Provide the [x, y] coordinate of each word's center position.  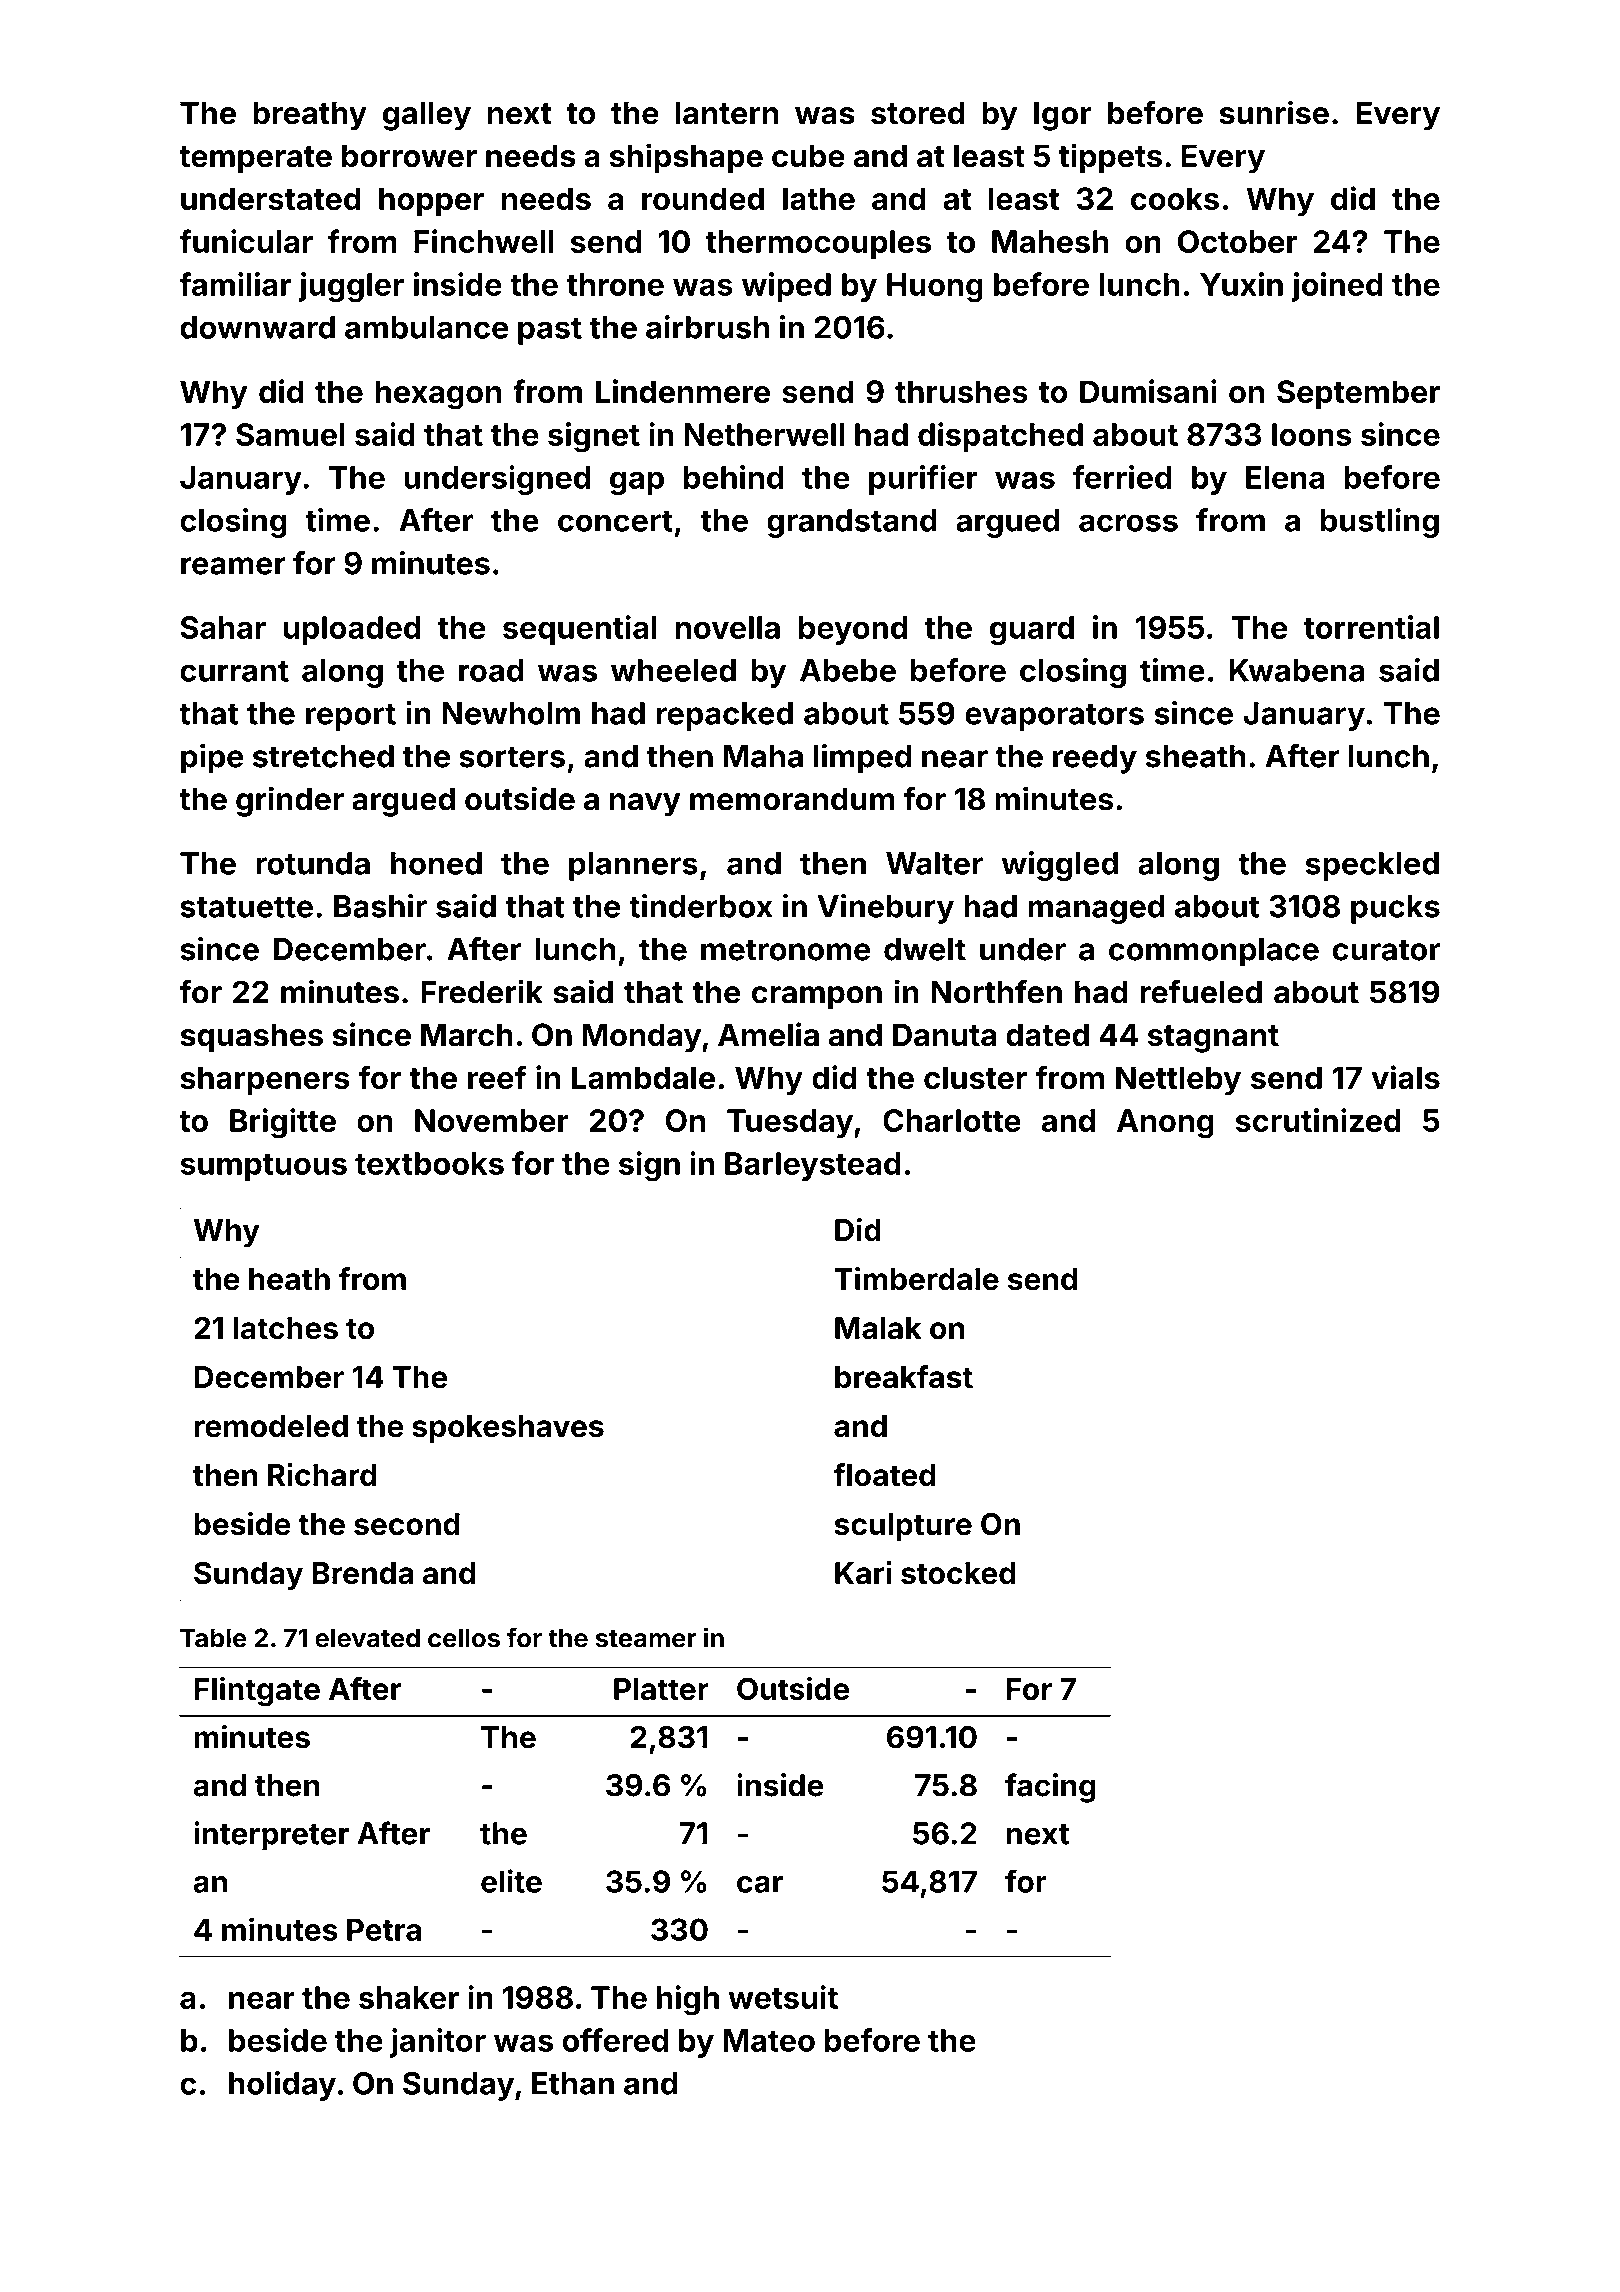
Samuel [290, 434]
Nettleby [1178, 1081]
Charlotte [952, 1120]
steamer [645, 1639]
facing [1050, 1788]
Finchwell [484, 241]
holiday [282, 2086]
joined [1337, 287]
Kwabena [1297, 670]
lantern [727, 113]
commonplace [1214, 952]
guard [1032, 630]
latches [285, 1328]
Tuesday [790, 1123]
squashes [251, 1038]
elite [511, 1881]
